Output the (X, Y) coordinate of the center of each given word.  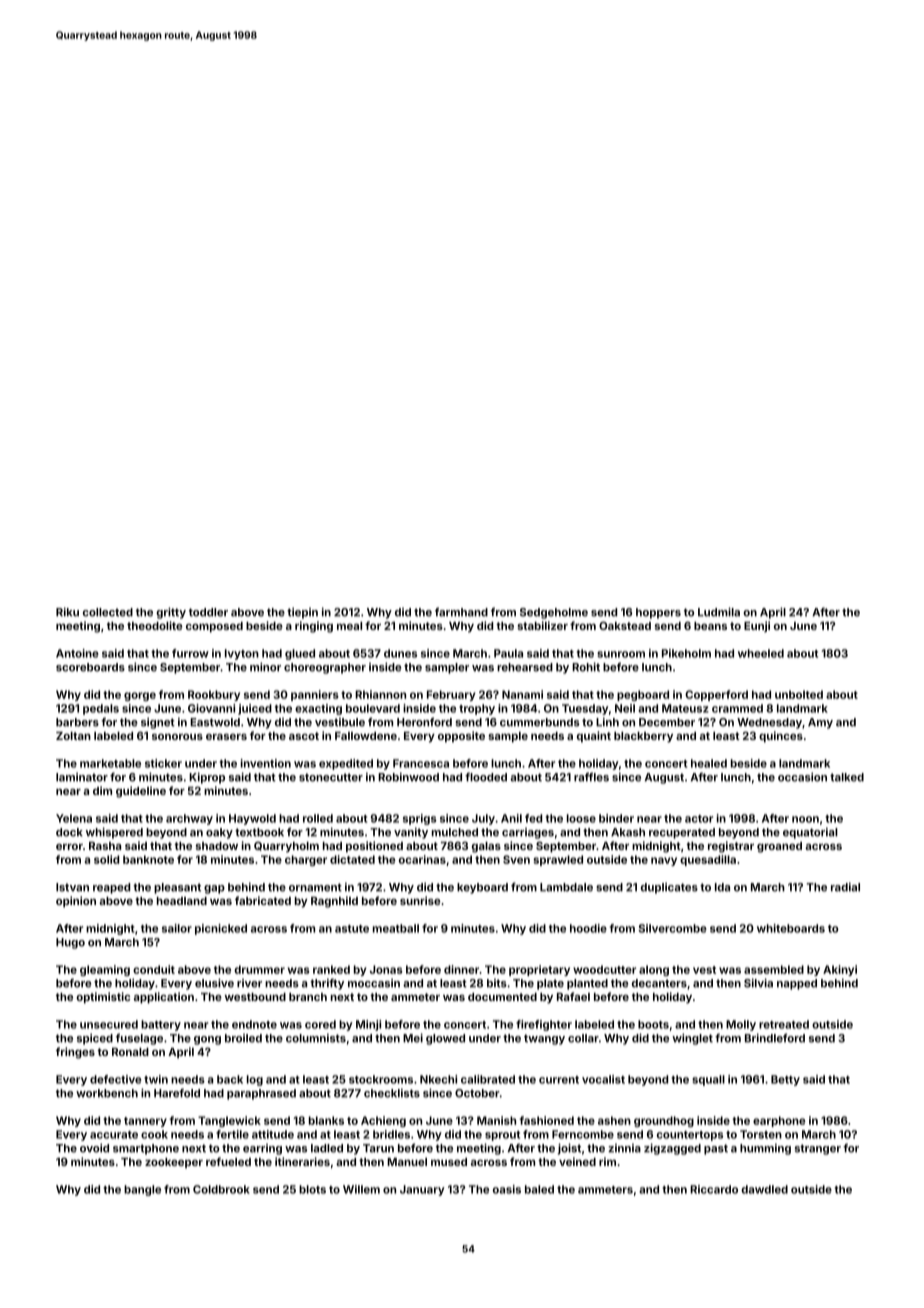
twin (156, 1079)
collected (108, 612)
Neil (625, 708)
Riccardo (714, 1189)
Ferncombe (583, 1134)
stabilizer (542, 625)
